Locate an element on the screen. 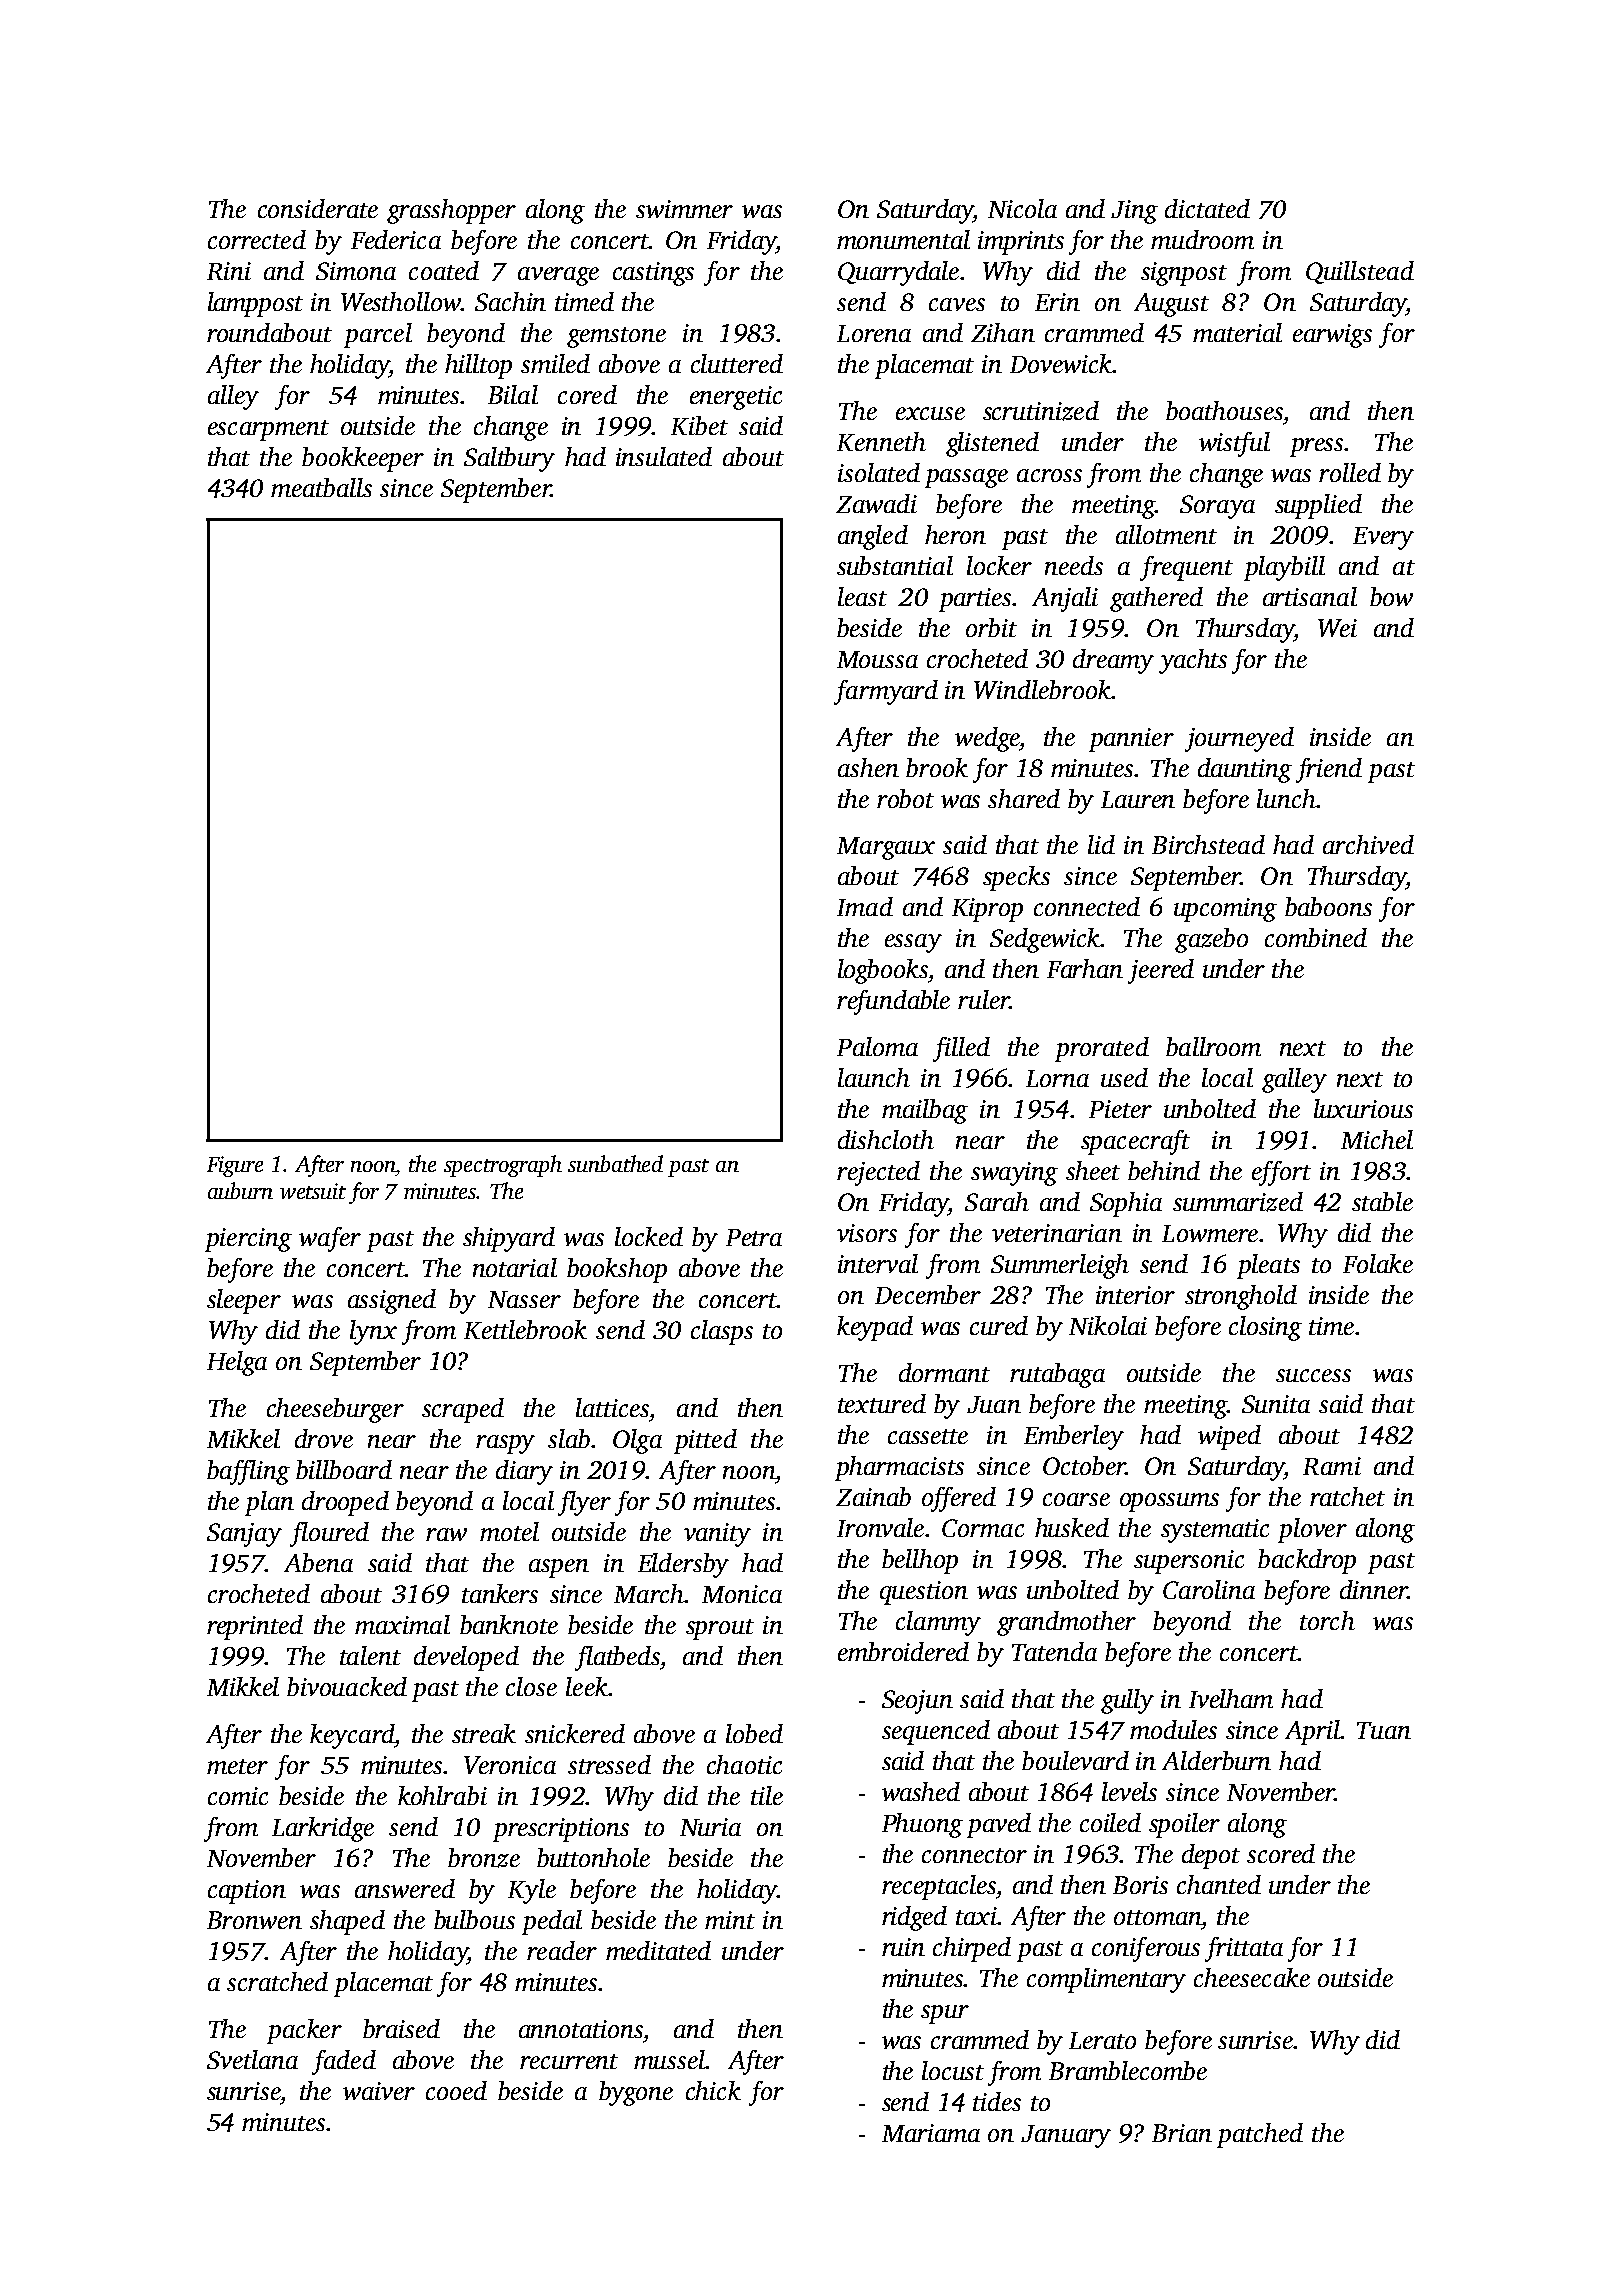 This screenshot has width=1620, height=2292. bulbous is located at coordinates (474, 1919).
